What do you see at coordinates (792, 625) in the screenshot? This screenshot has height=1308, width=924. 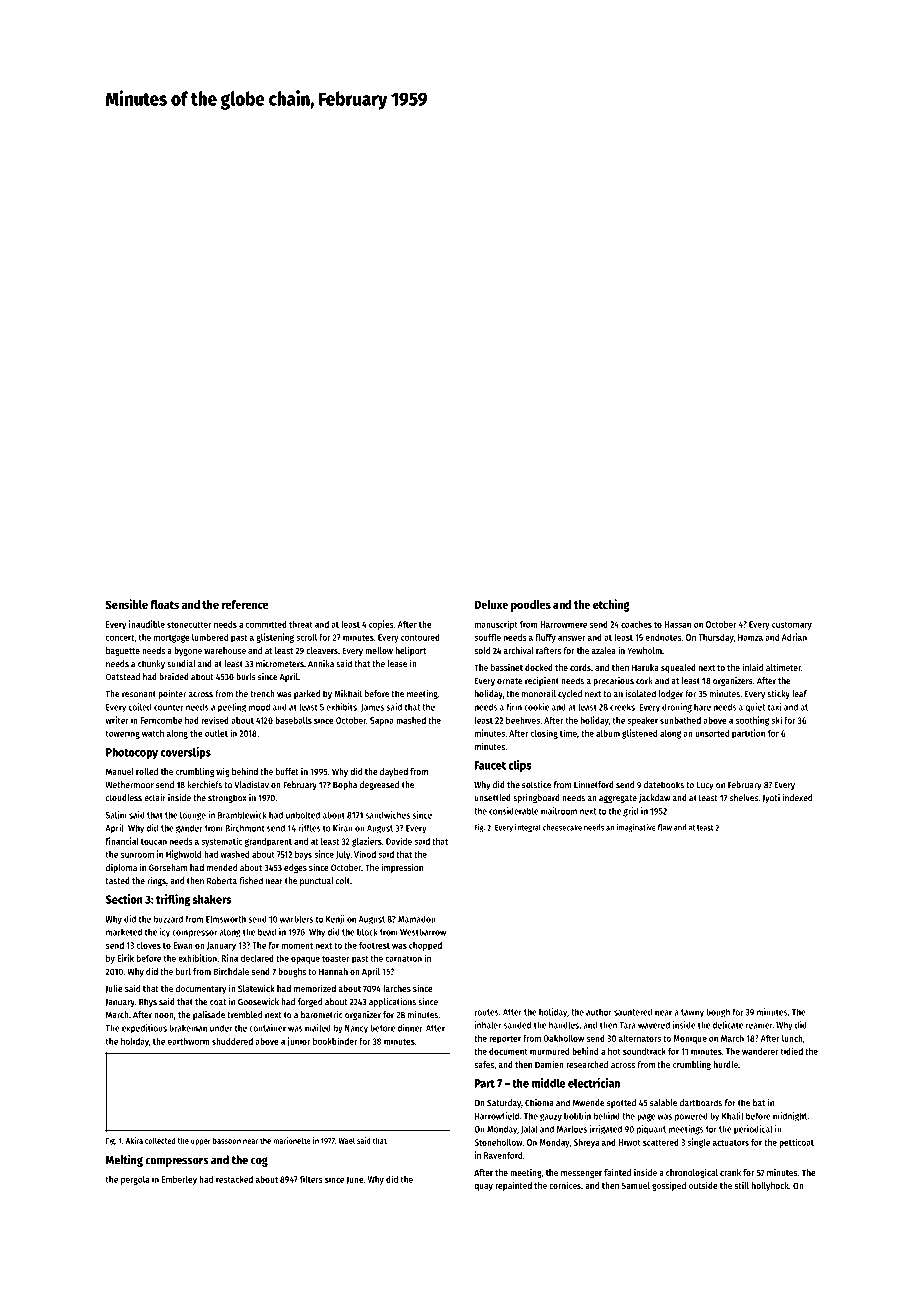 I see `customary` at bounding box center [792, 625].
